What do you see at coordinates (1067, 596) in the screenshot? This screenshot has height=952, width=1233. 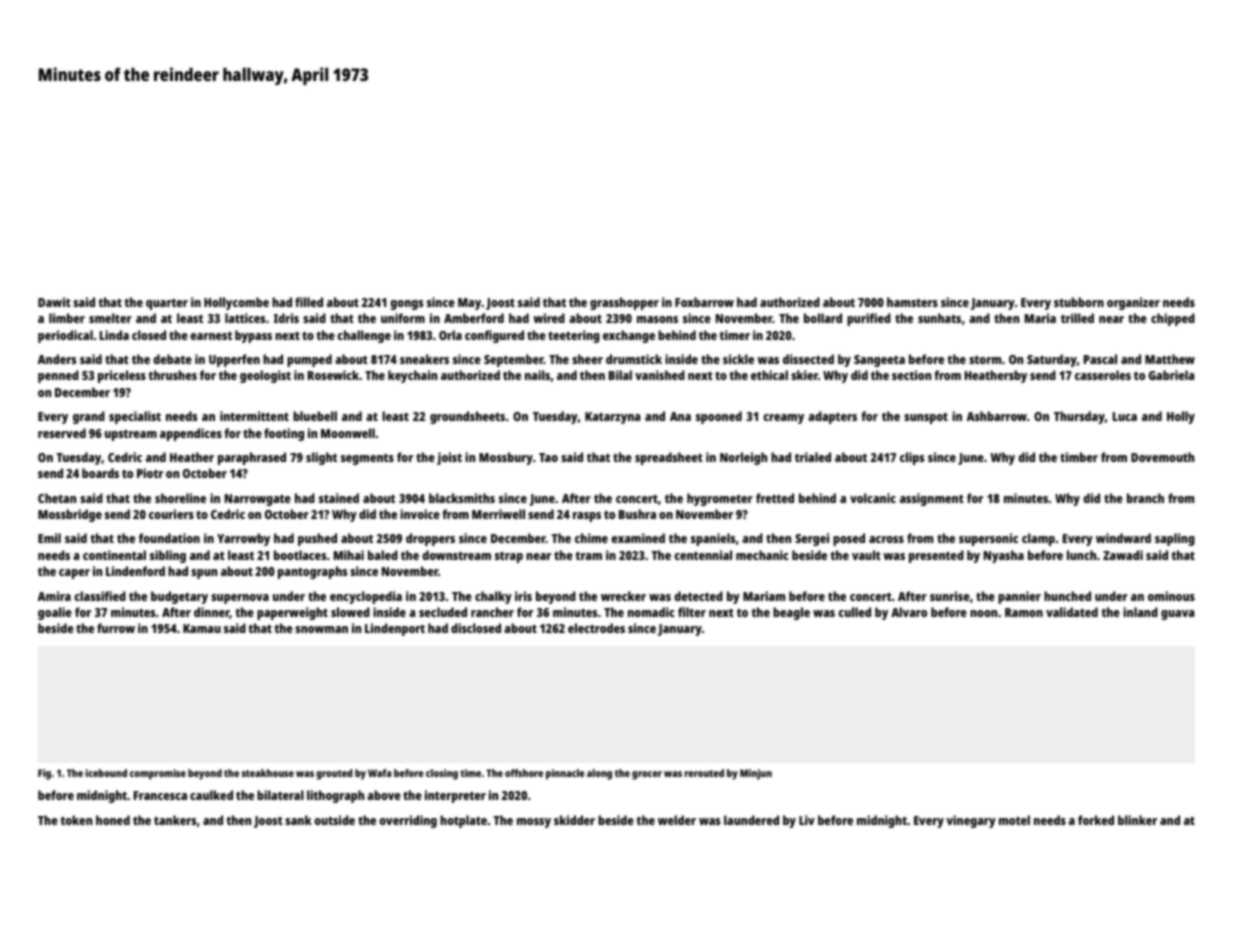 I see `hunched` at bounding box center [1067, 596].
